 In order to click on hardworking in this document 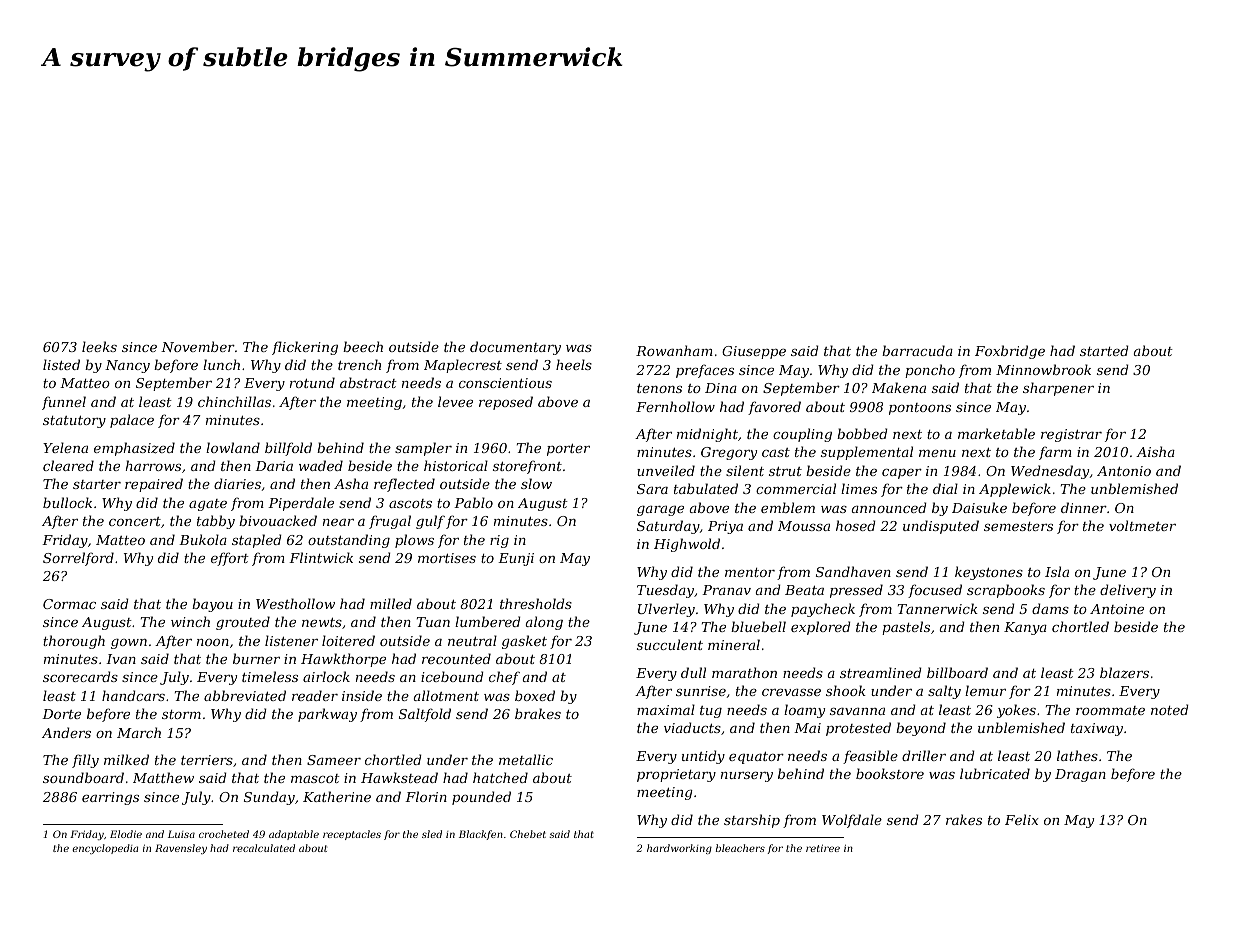, I will do `click(679, 849)`.
